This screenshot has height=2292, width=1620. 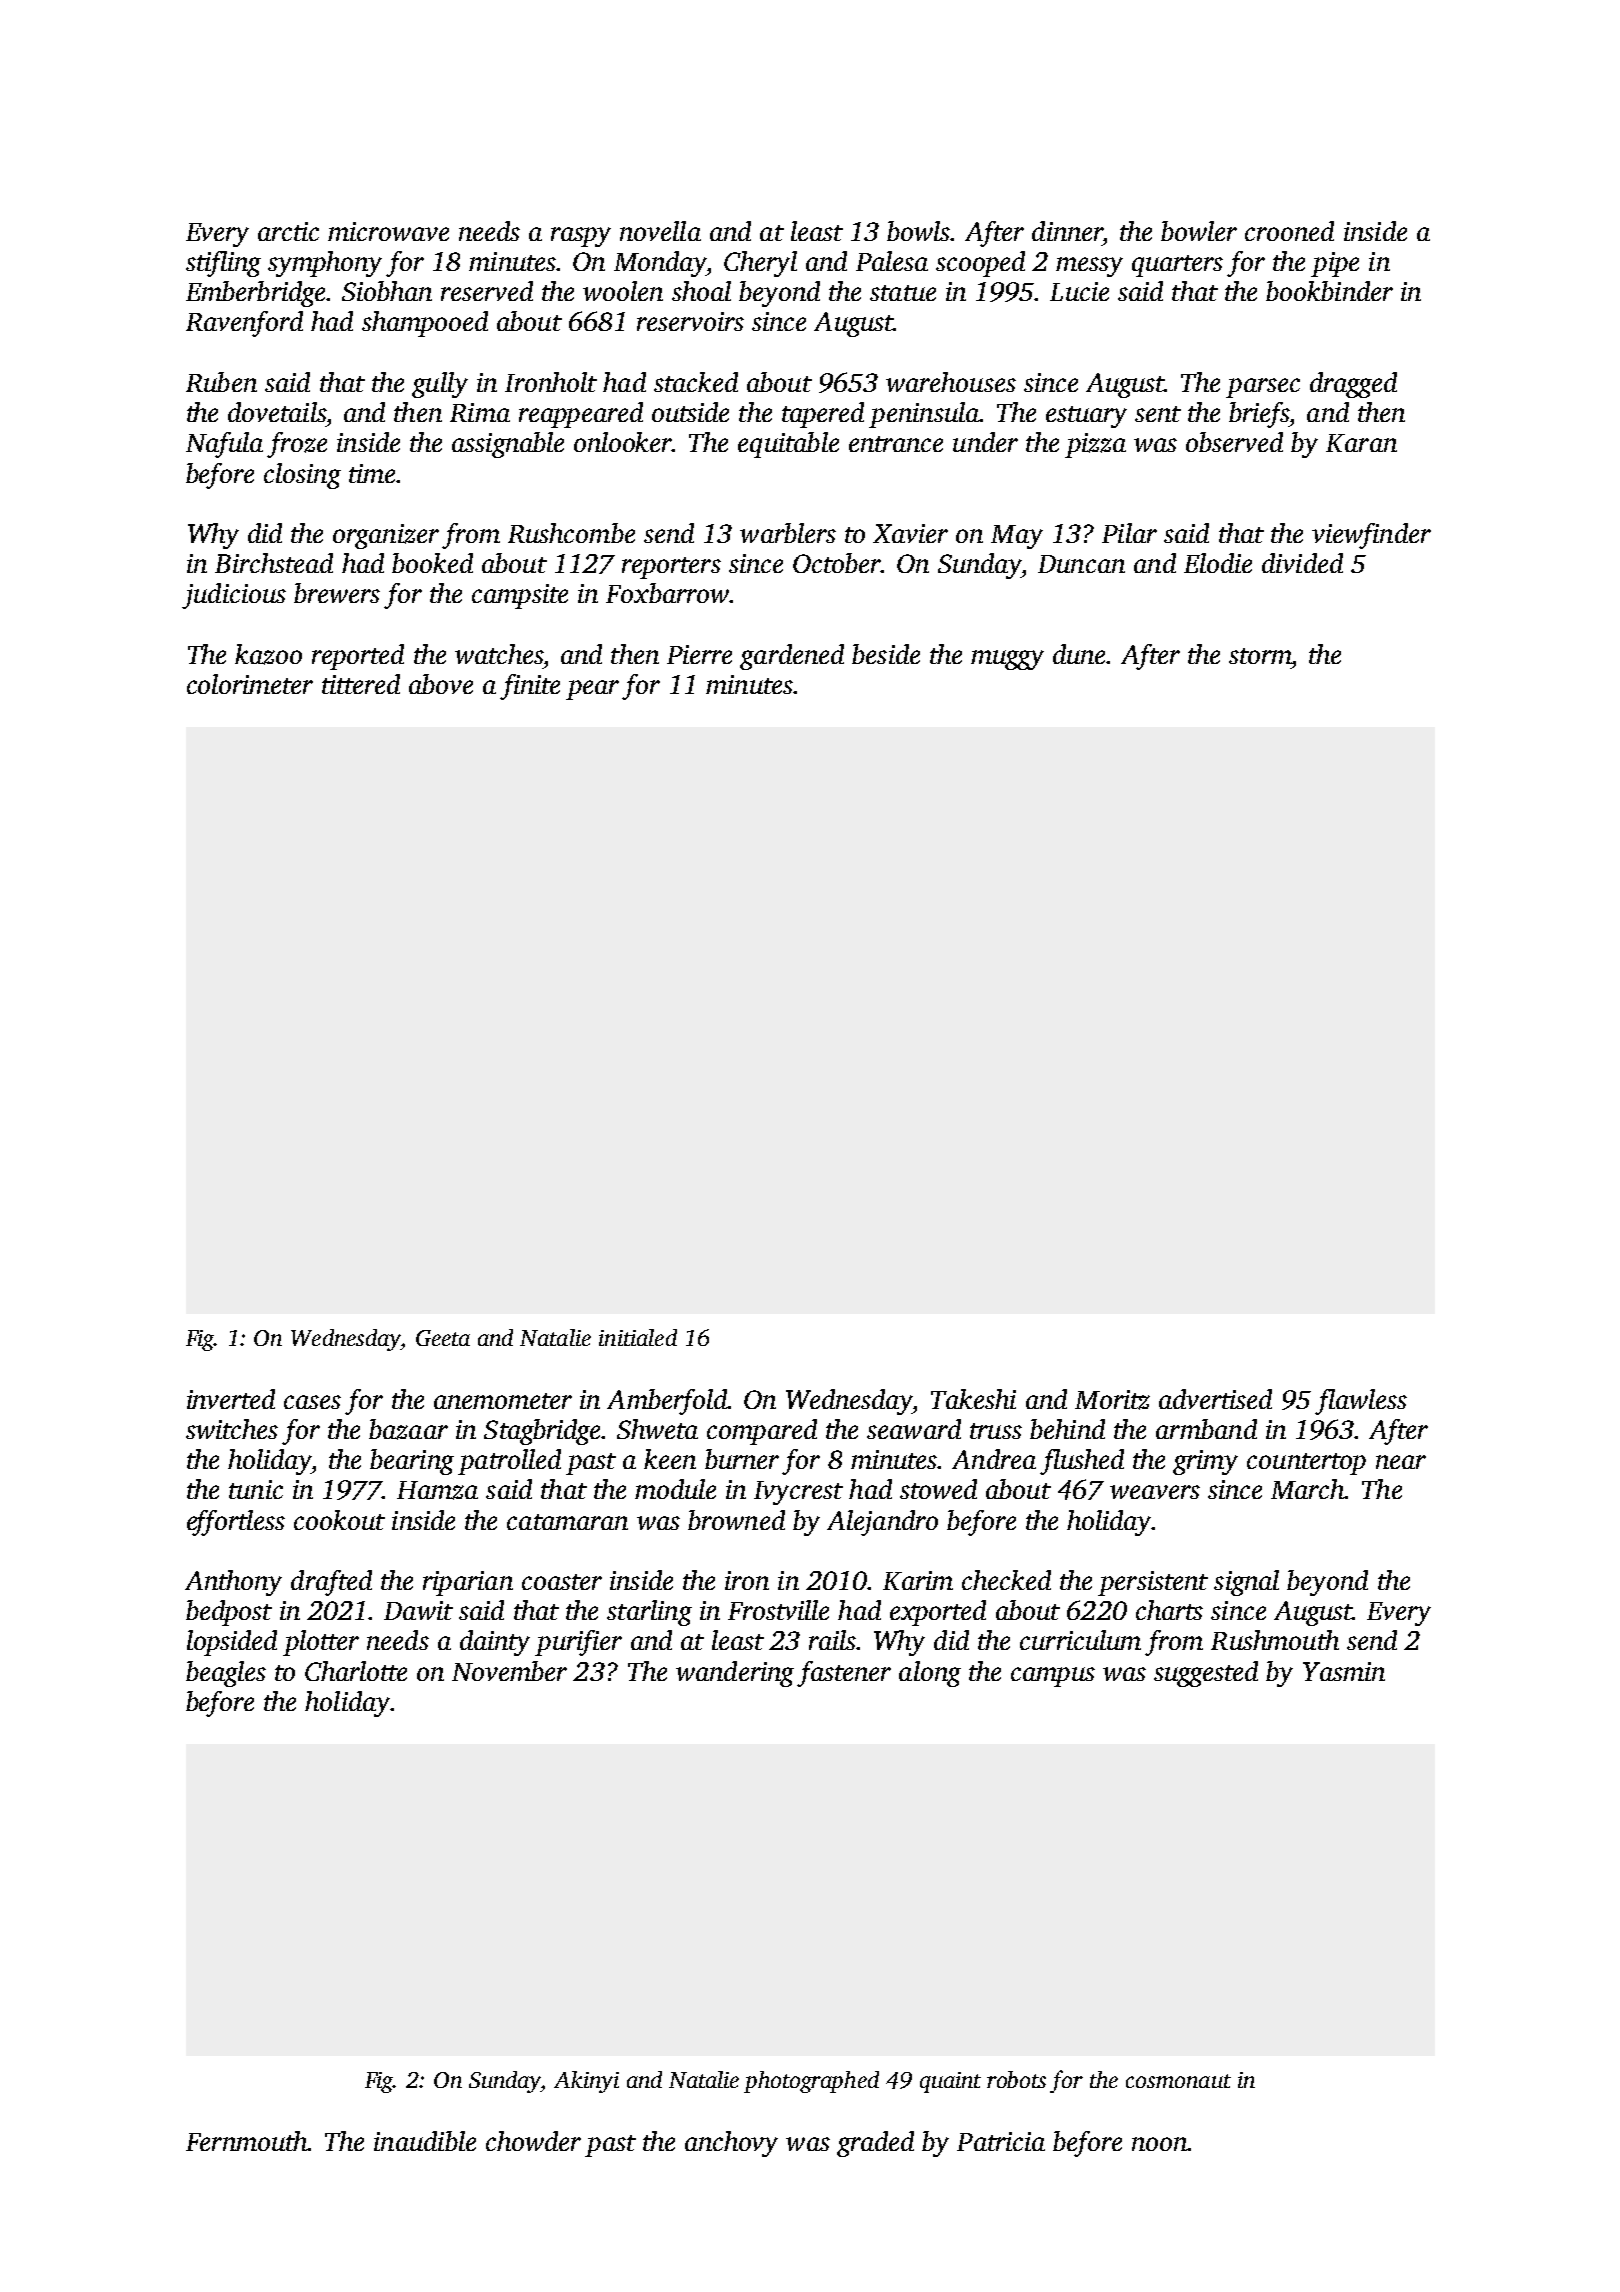 What do you see at coordinates (1160, 2144) in the screenshot?
I see `noon` at bounding box center [1160, 2144].
